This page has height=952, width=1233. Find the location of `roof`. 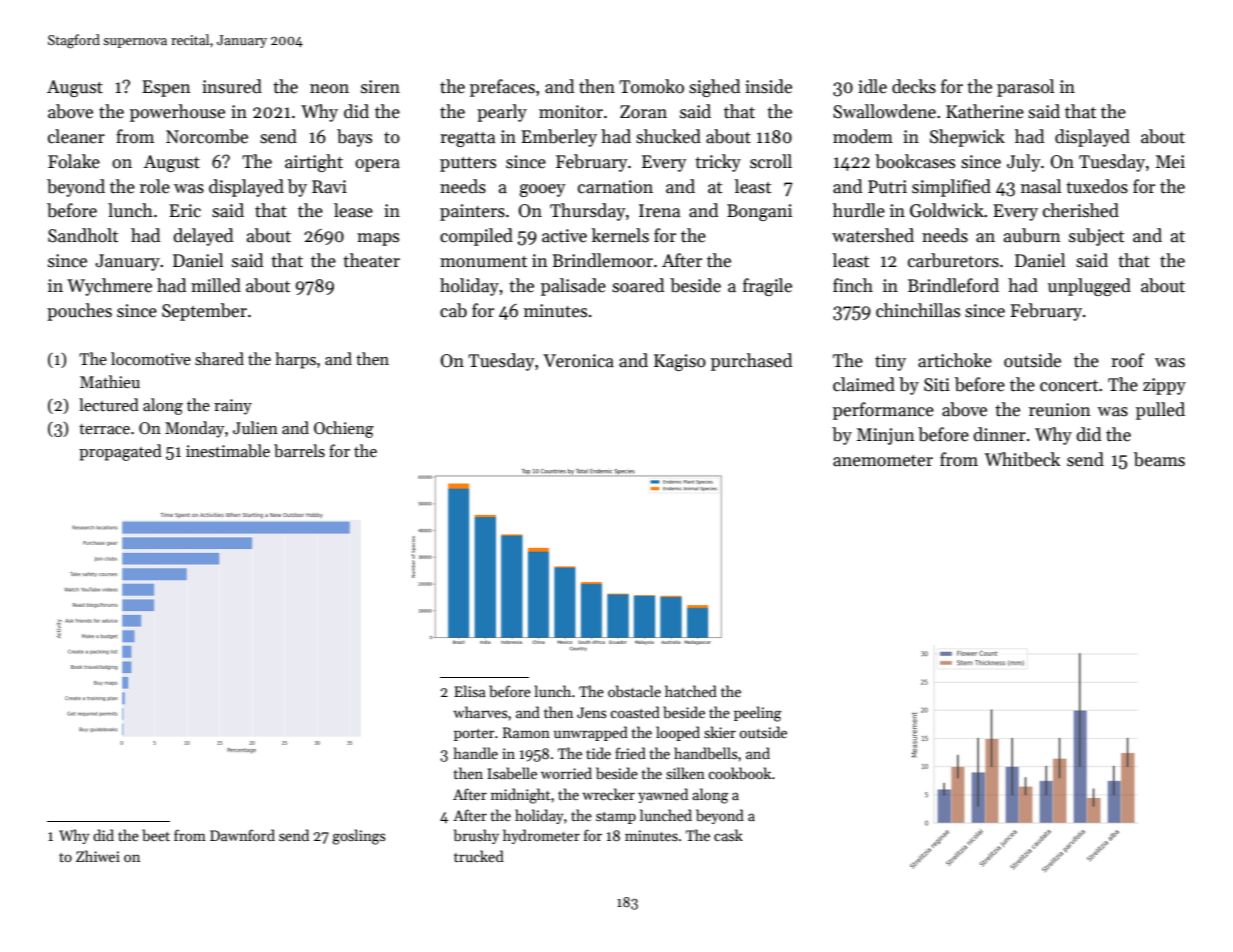

roof is located at coordinates (1128, 360).
